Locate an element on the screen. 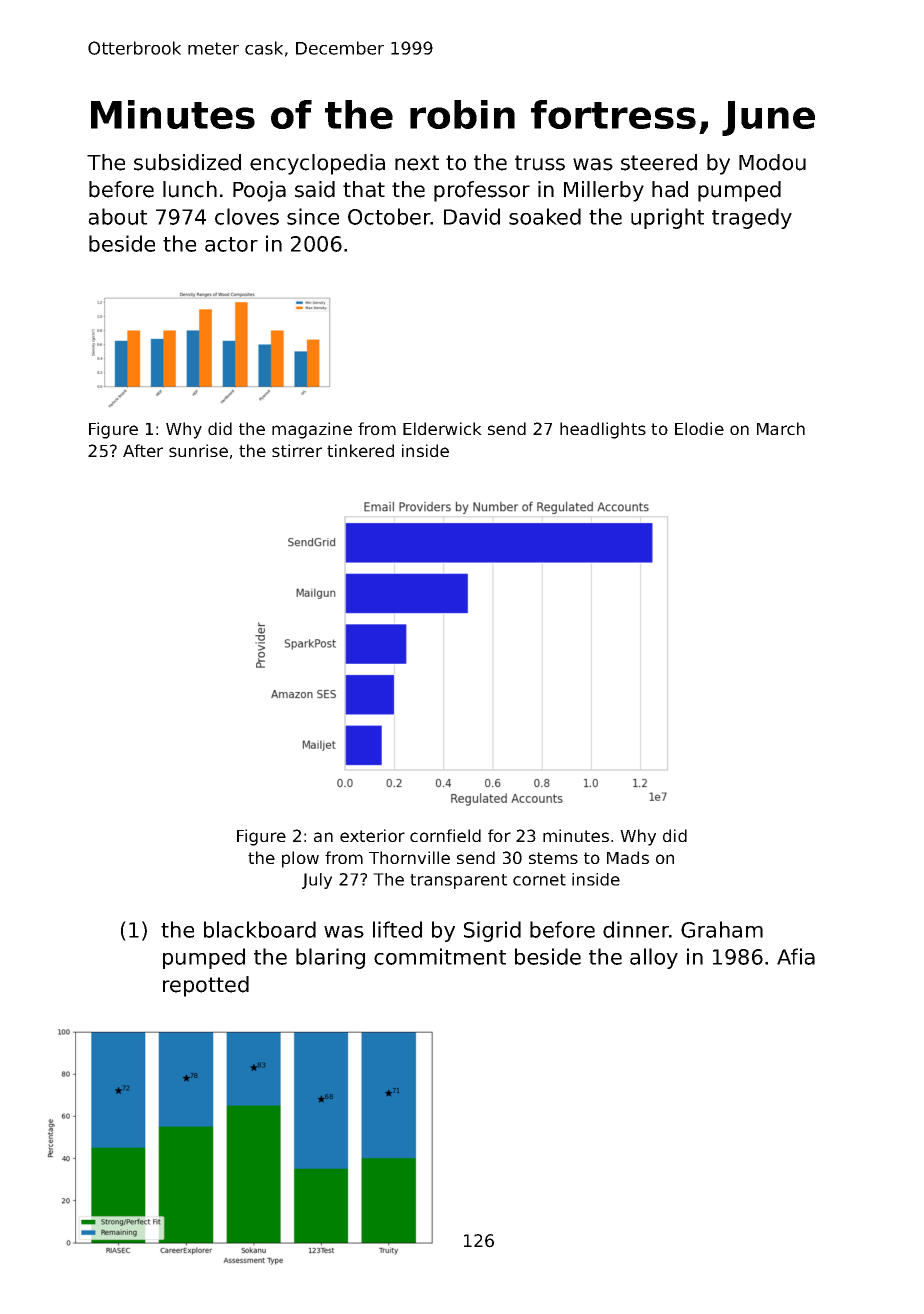 The width and height of the screenshot is (924, 1314). headlights is located at coordinates (603, 430).
